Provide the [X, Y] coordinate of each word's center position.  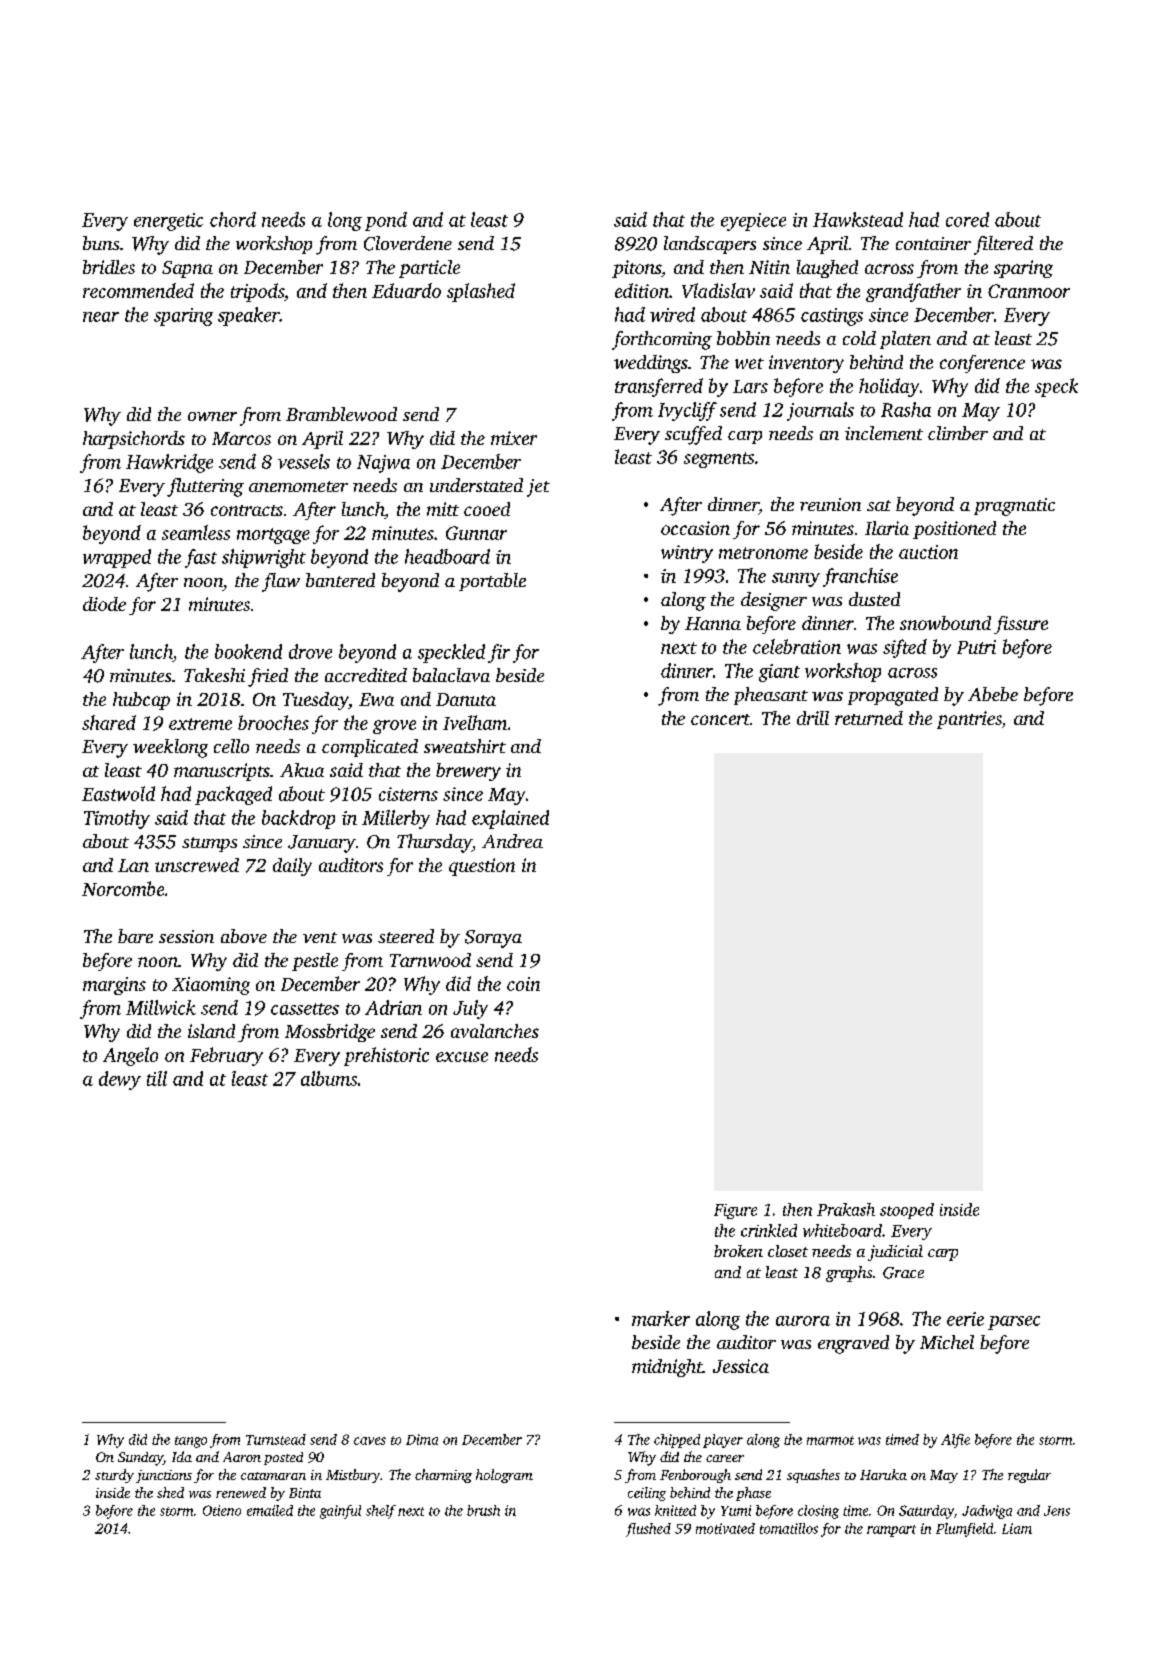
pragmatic [1014, 507]
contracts [247, 510]
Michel [947, 1342]
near [101, 317]
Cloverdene [408, 243]
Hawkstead [858, 219]
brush [483, 1510]
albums [329, 1078]
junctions [164, 1476]
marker [661, 1318]
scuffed [693, 435]
